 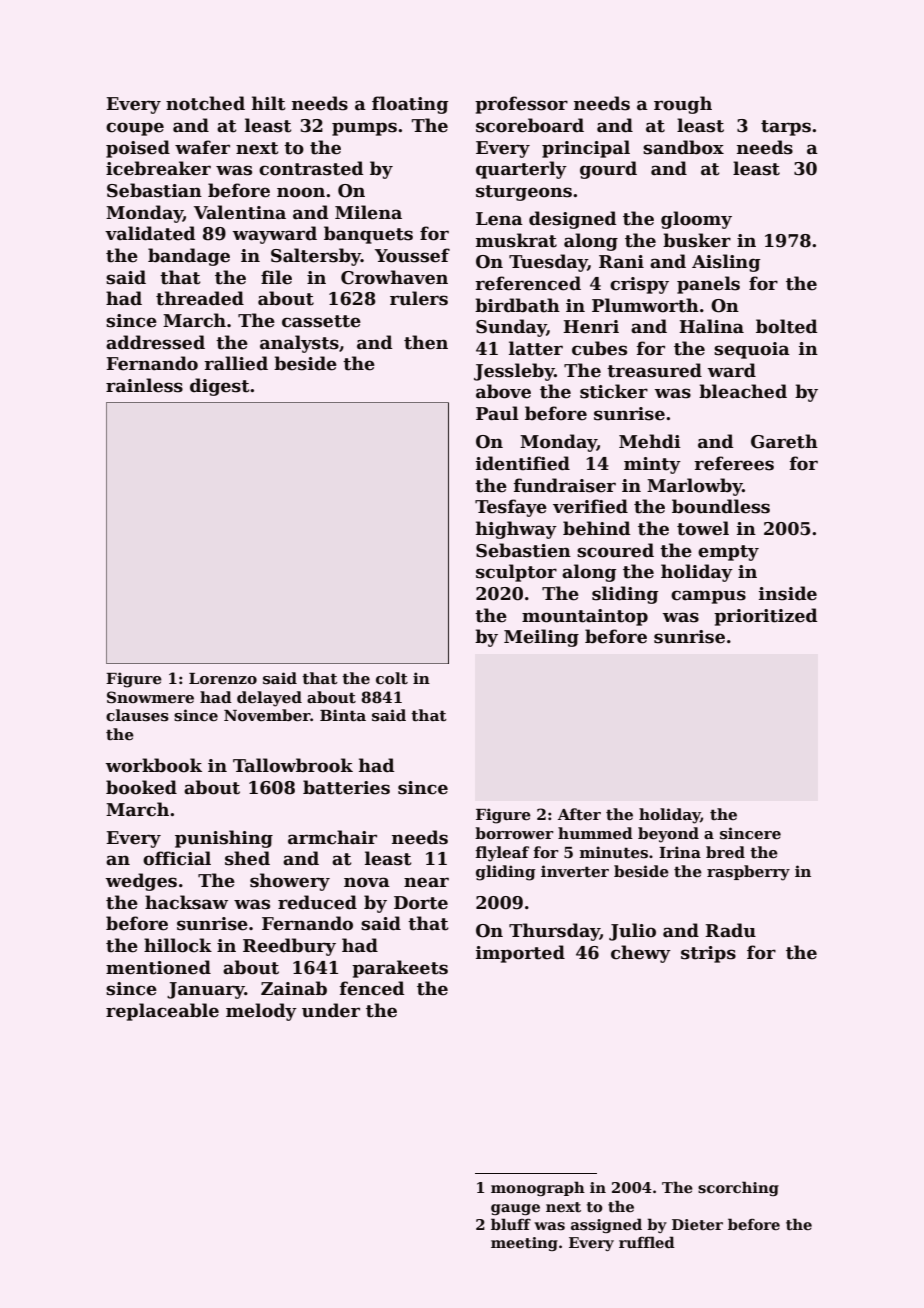 What do you see at coordinates (734, 463) in the screenshot?
I see `referees` at bounding box center [734, 463].
